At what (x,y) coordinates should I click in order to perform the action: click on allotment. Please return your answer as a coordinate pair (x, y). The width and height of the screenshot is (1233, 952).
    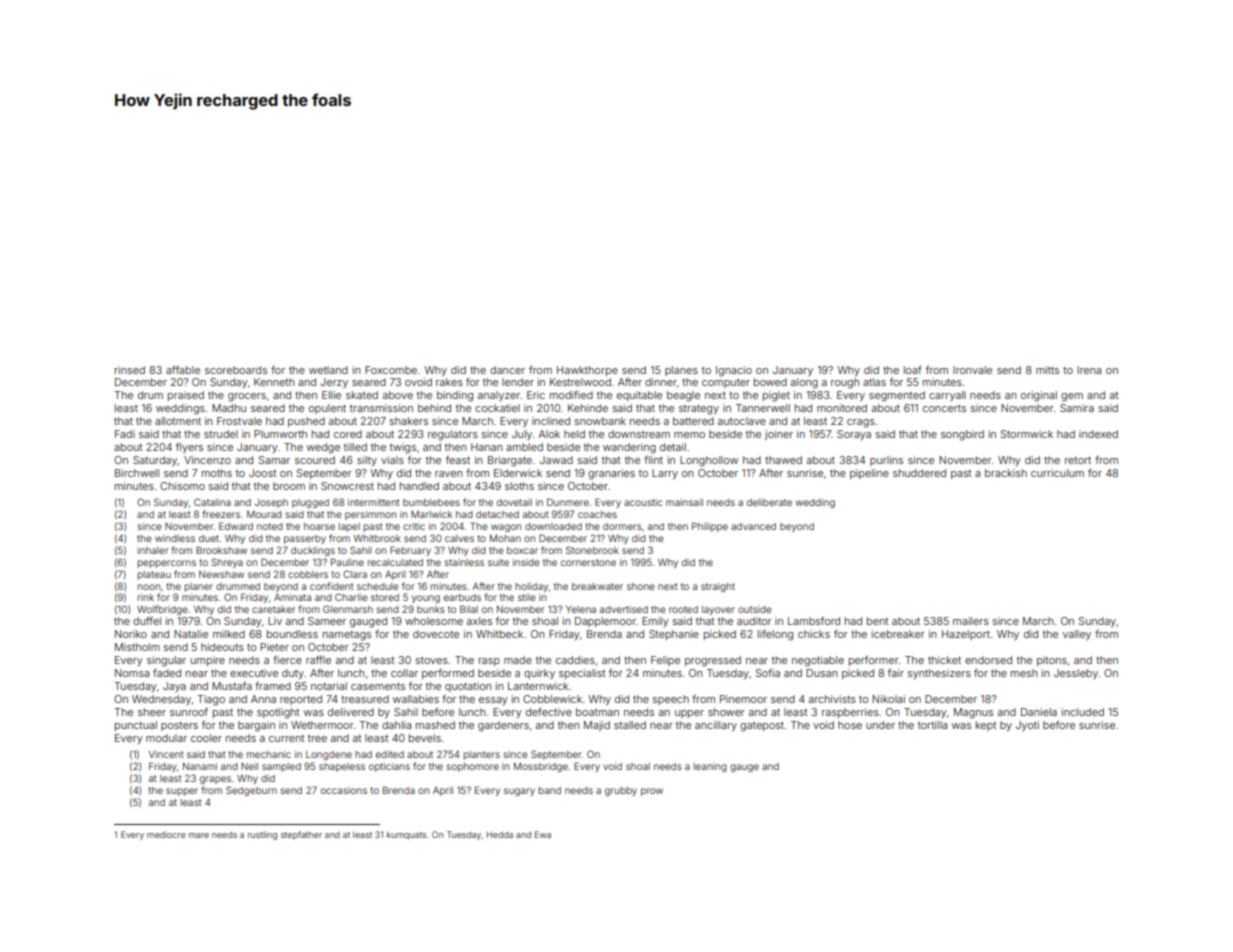
    Looking at the image, I should click on (178, 421).
